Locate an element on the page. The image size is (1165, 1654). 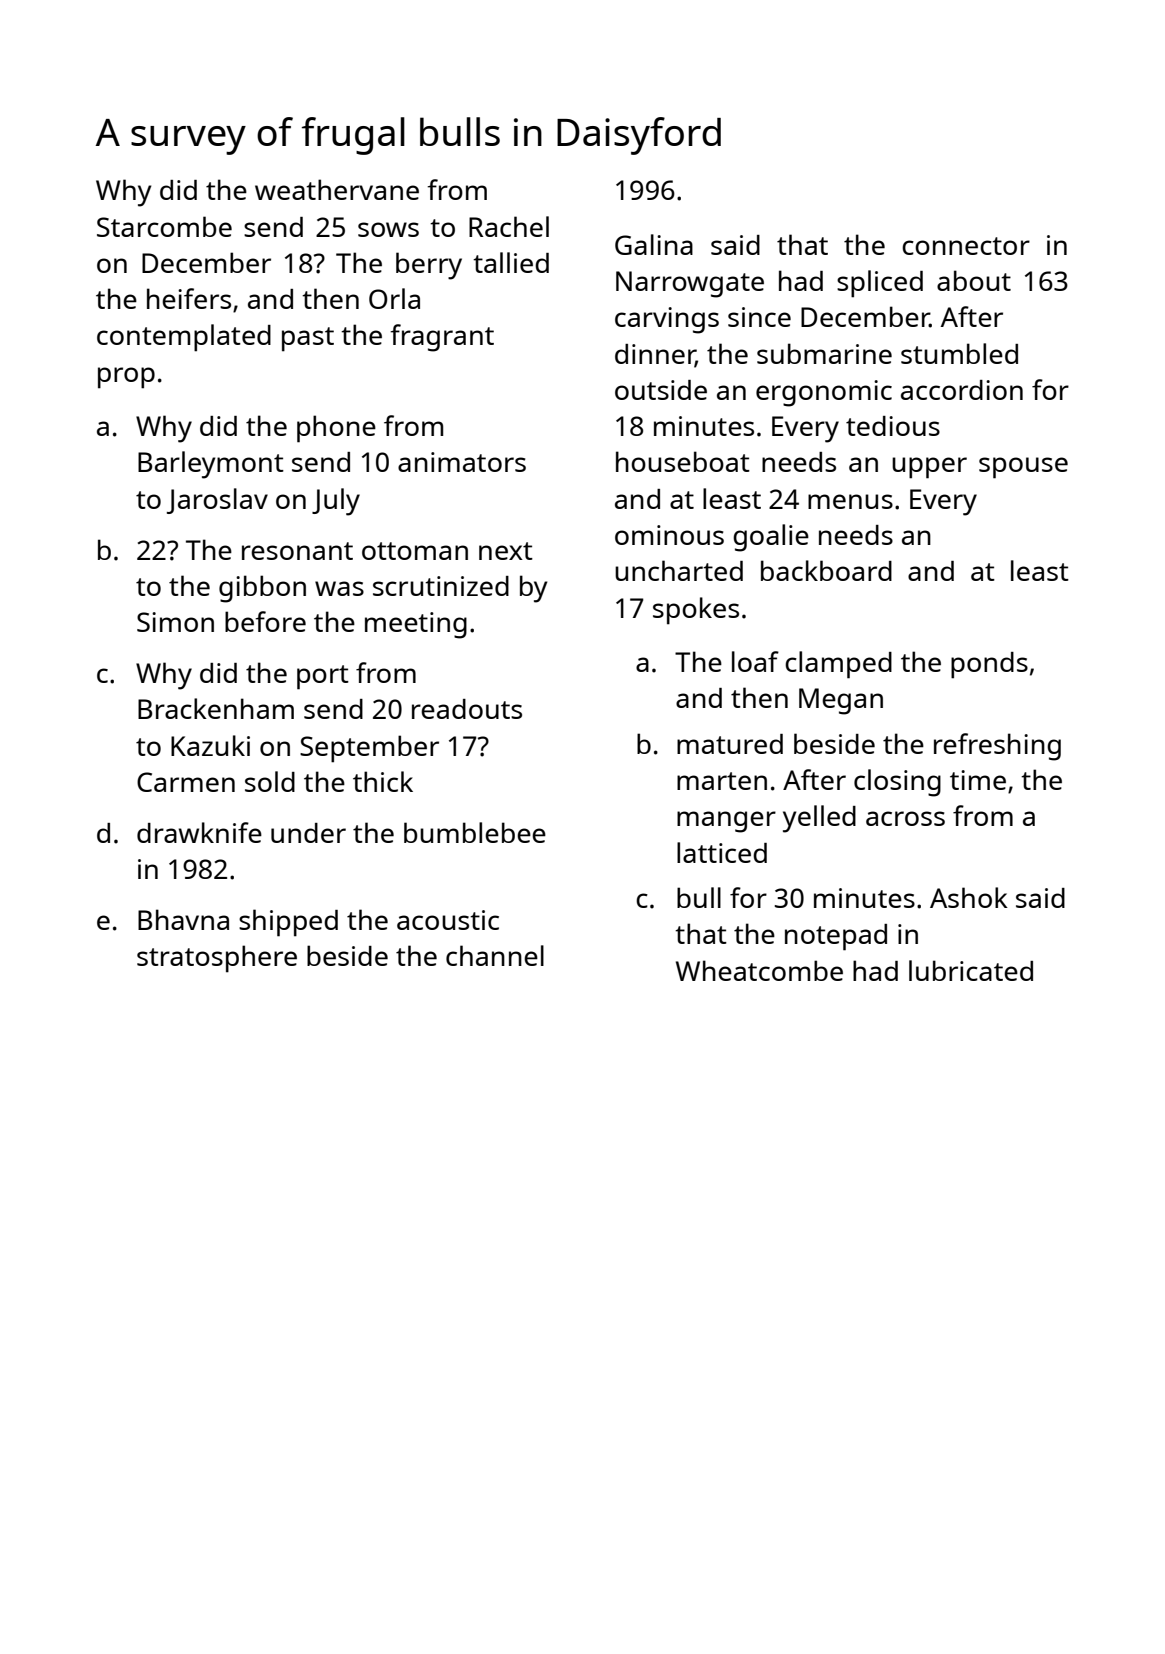
next is located at coordinates (506, 551).
